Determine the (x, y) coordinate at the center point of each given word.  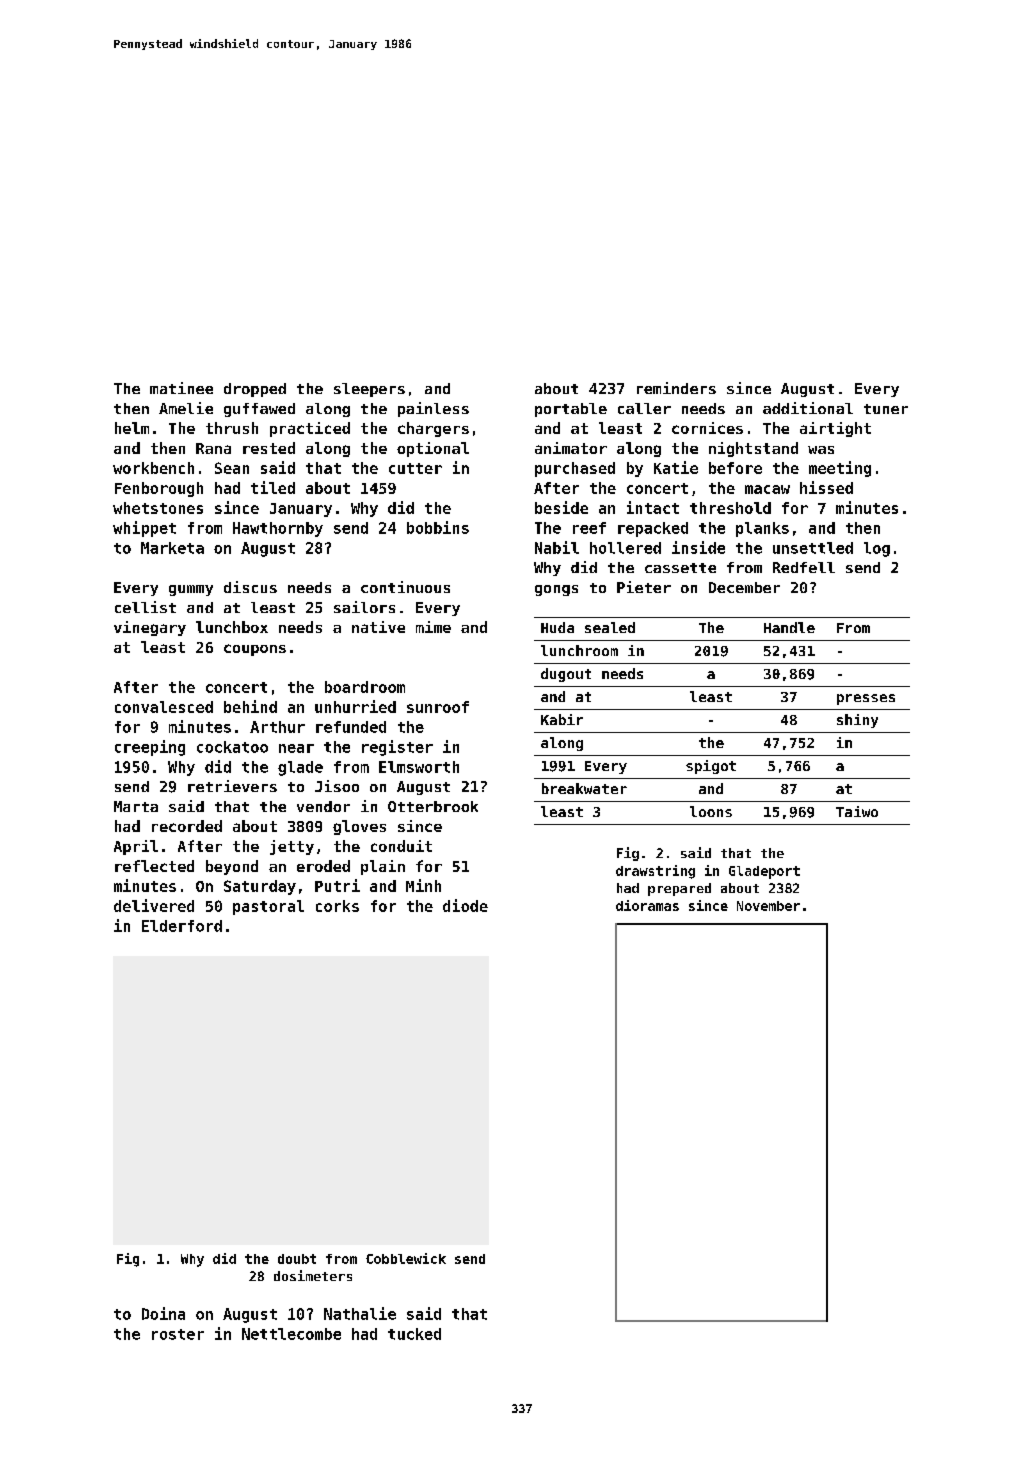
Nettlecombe (291, 1334)
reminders (676, 388)
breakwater (584, 788)
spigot (711, 767)
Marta (136, 806)
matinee (181, 388)
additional (808, 408)
